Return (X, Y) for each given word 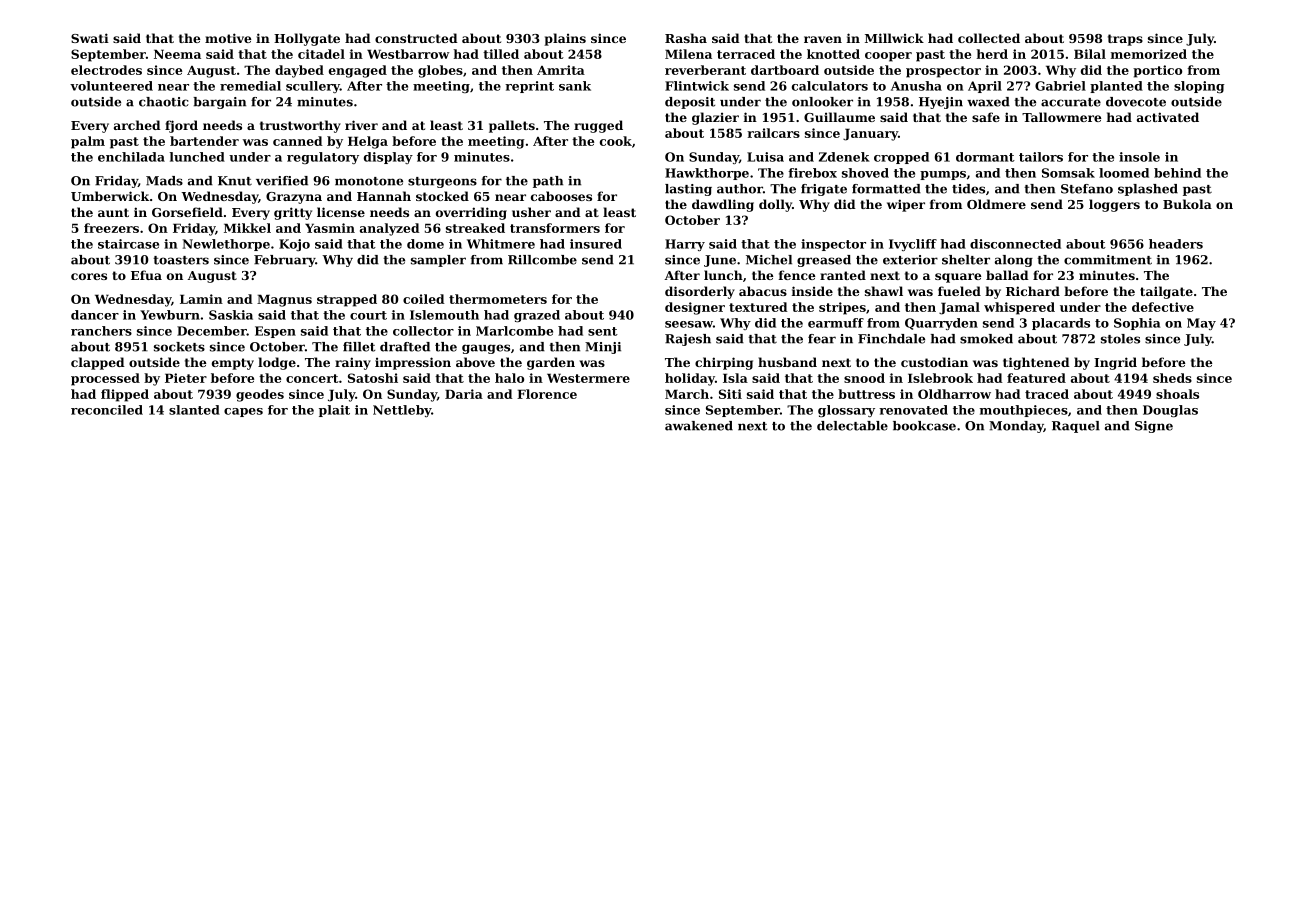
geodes (260, 395)
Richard (1033, 291)
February (285, 261)
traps (1125, 40)
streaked (475, 228)
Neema (177, 54)
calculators (830, 86)
